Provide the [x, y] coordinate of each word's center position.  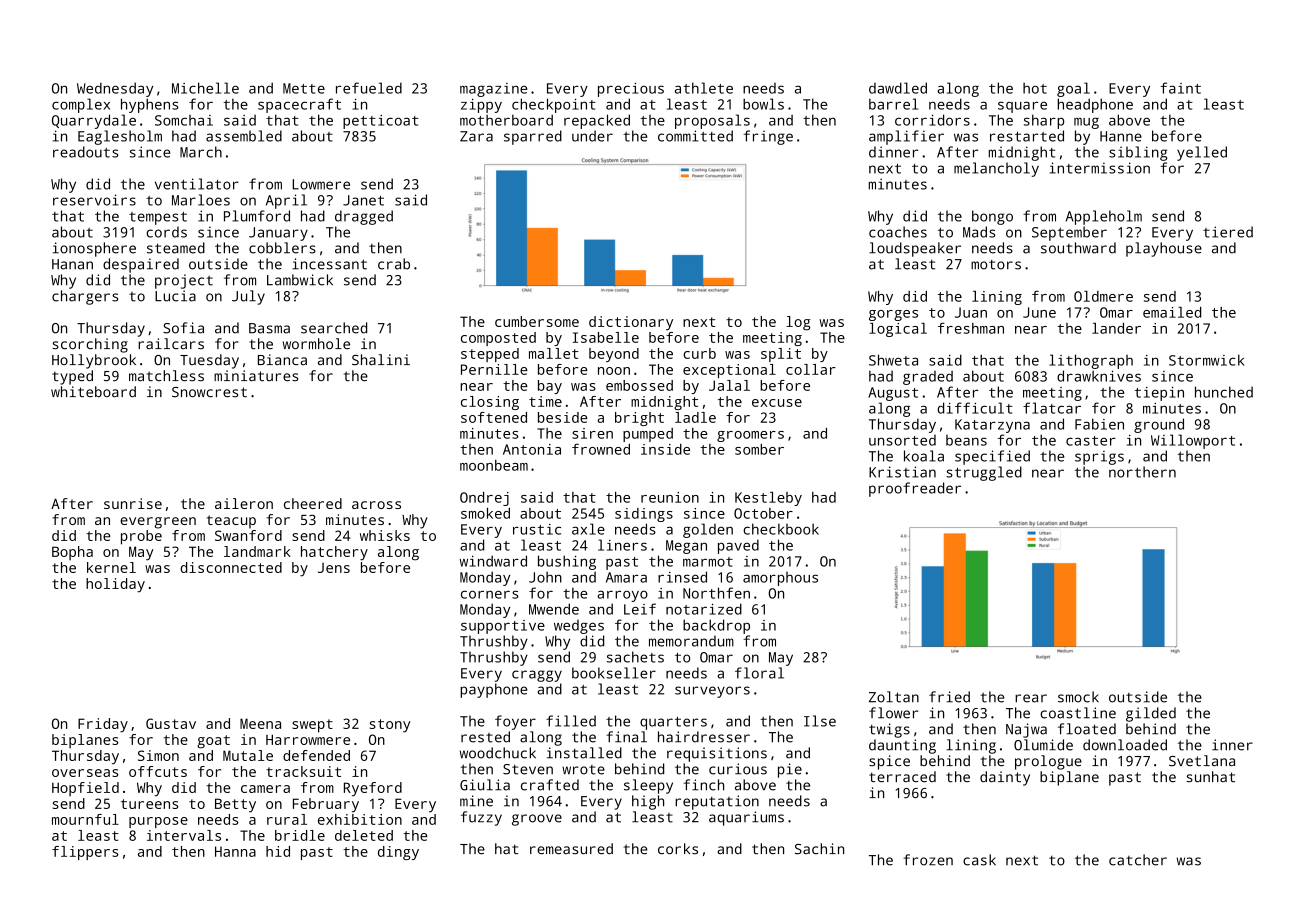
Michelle [205, 88]
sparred [533, 137]
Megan [686, 547]
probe [141, 537]
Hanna [235, 851]
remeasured [571, 849]
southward [1078, 248]
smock [1078, 697]
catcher [1138, 860]
